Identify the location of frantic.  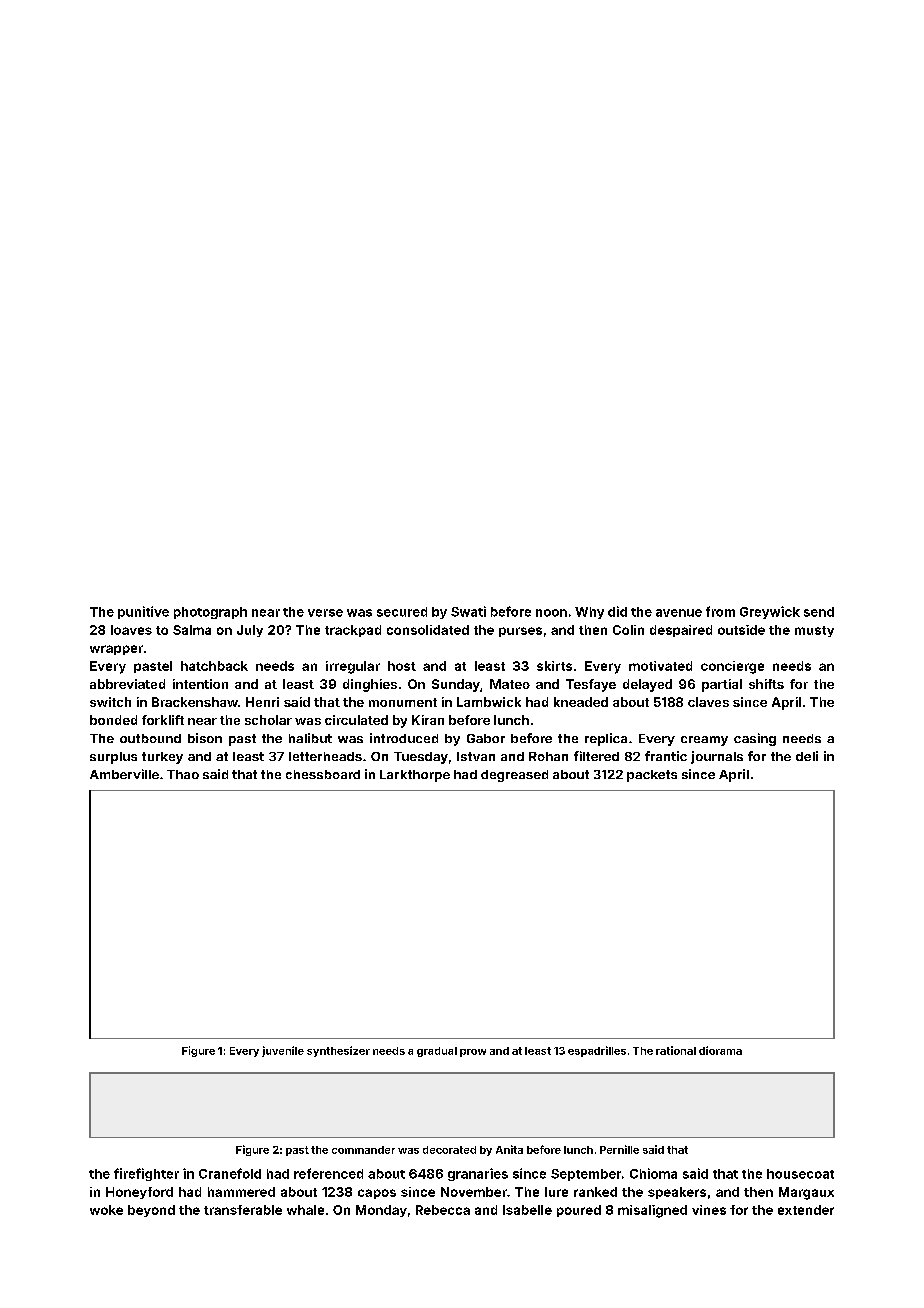
(666, 756).
